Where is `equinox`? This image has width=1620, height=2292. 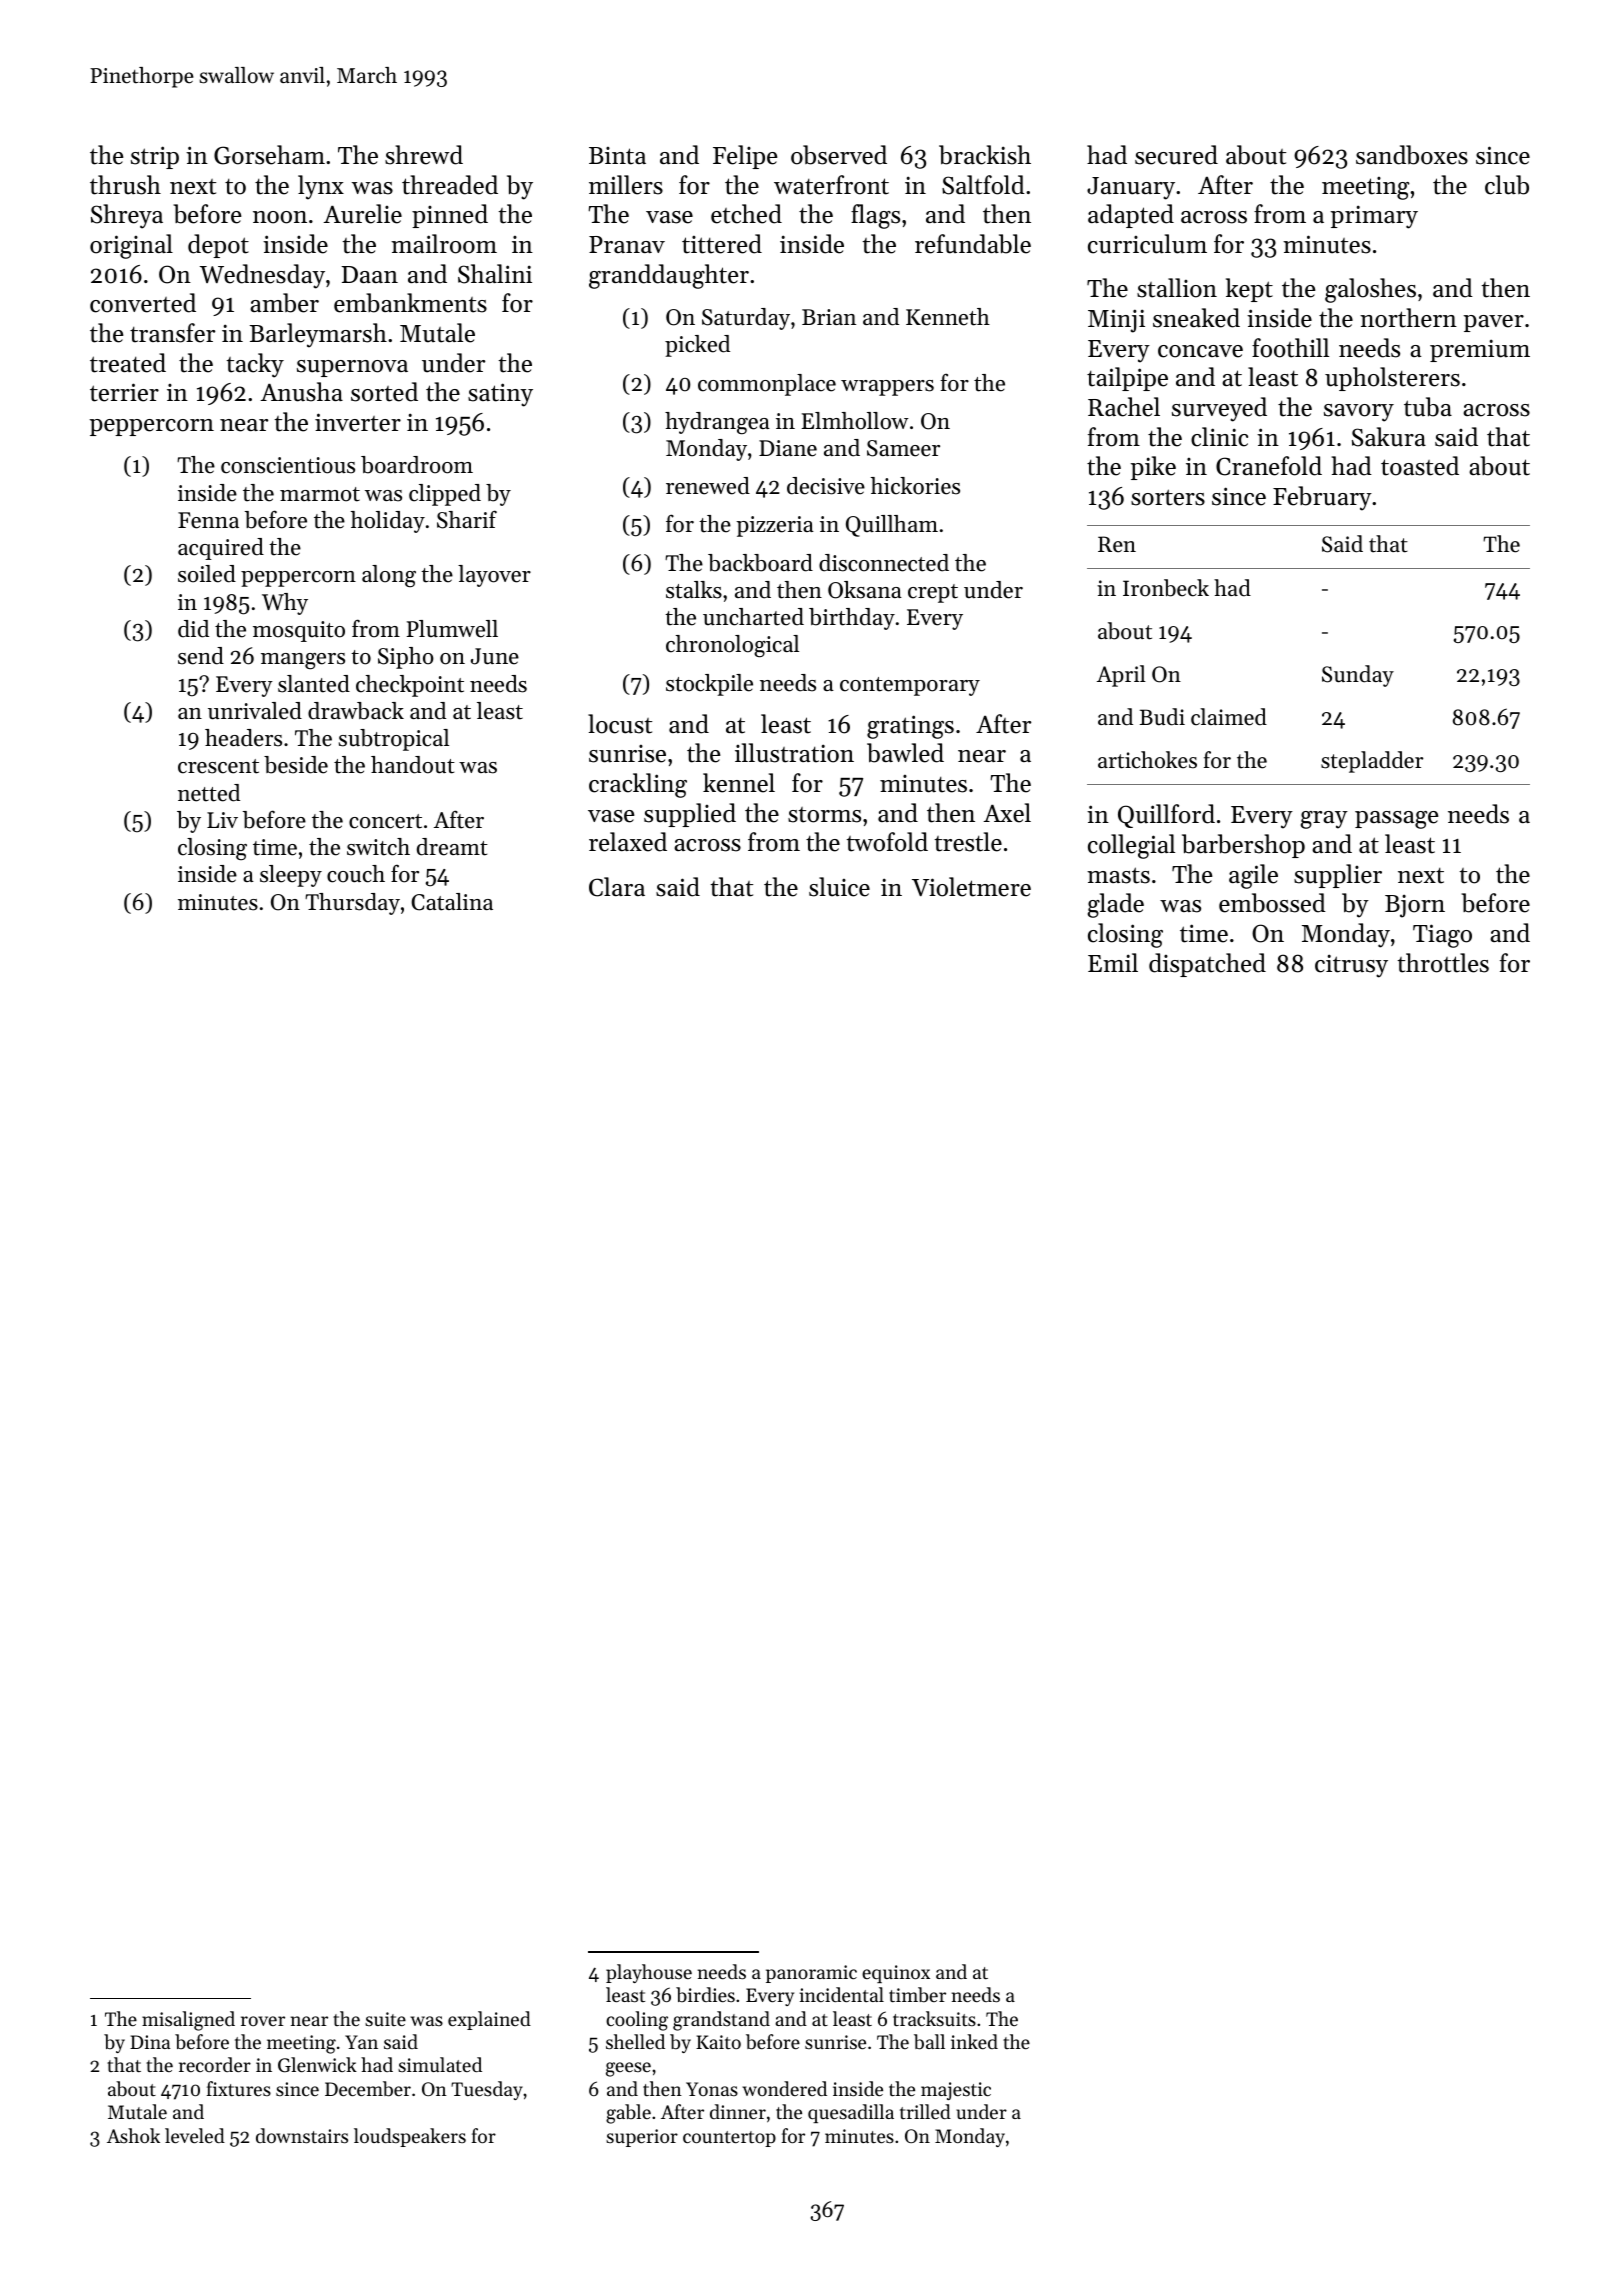
equinox is located at coordinates (896, 1974).
